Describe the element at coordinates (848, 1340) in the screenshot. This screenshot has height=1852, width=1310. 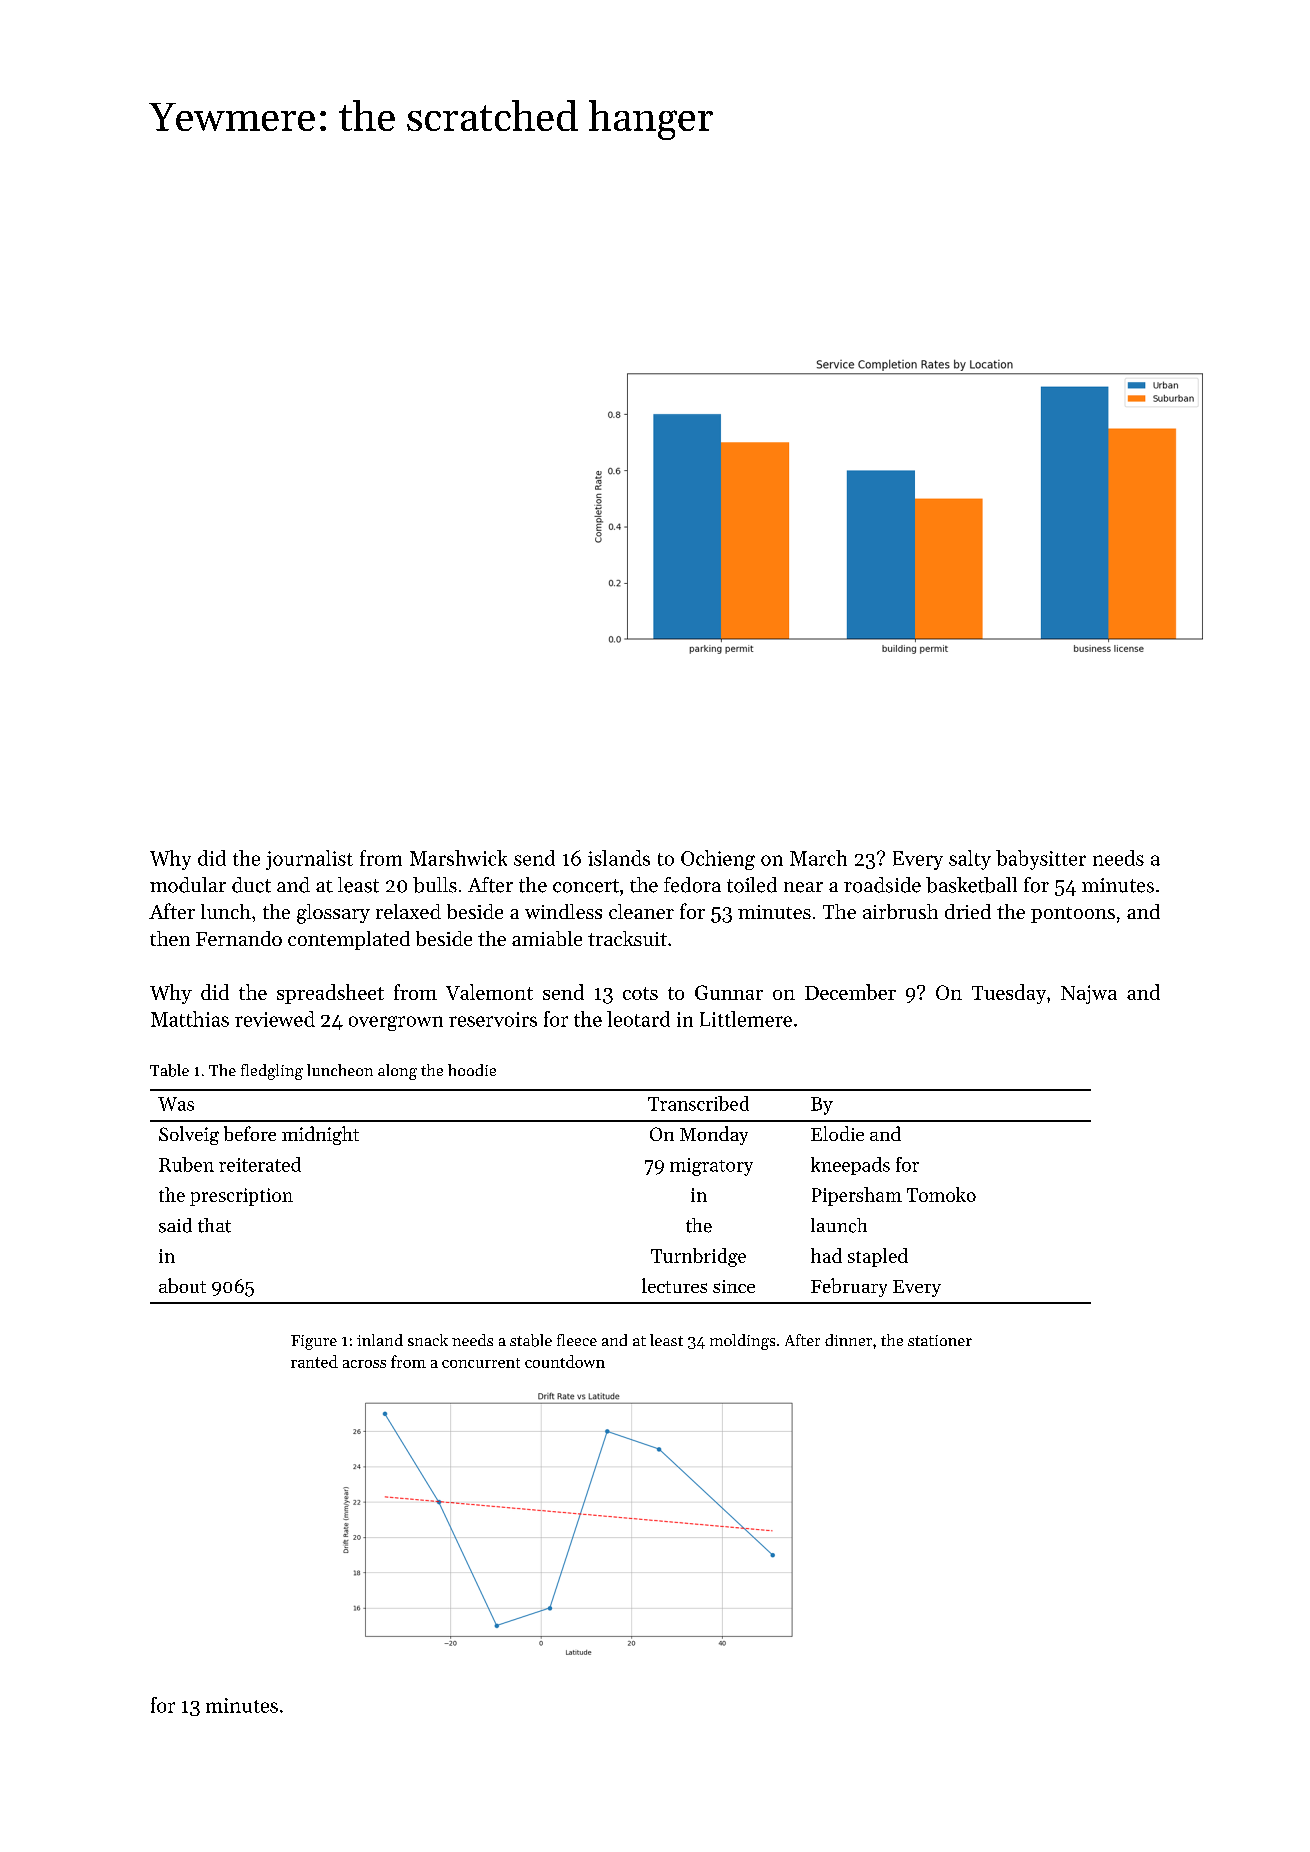
I see `dinner` at that location.
